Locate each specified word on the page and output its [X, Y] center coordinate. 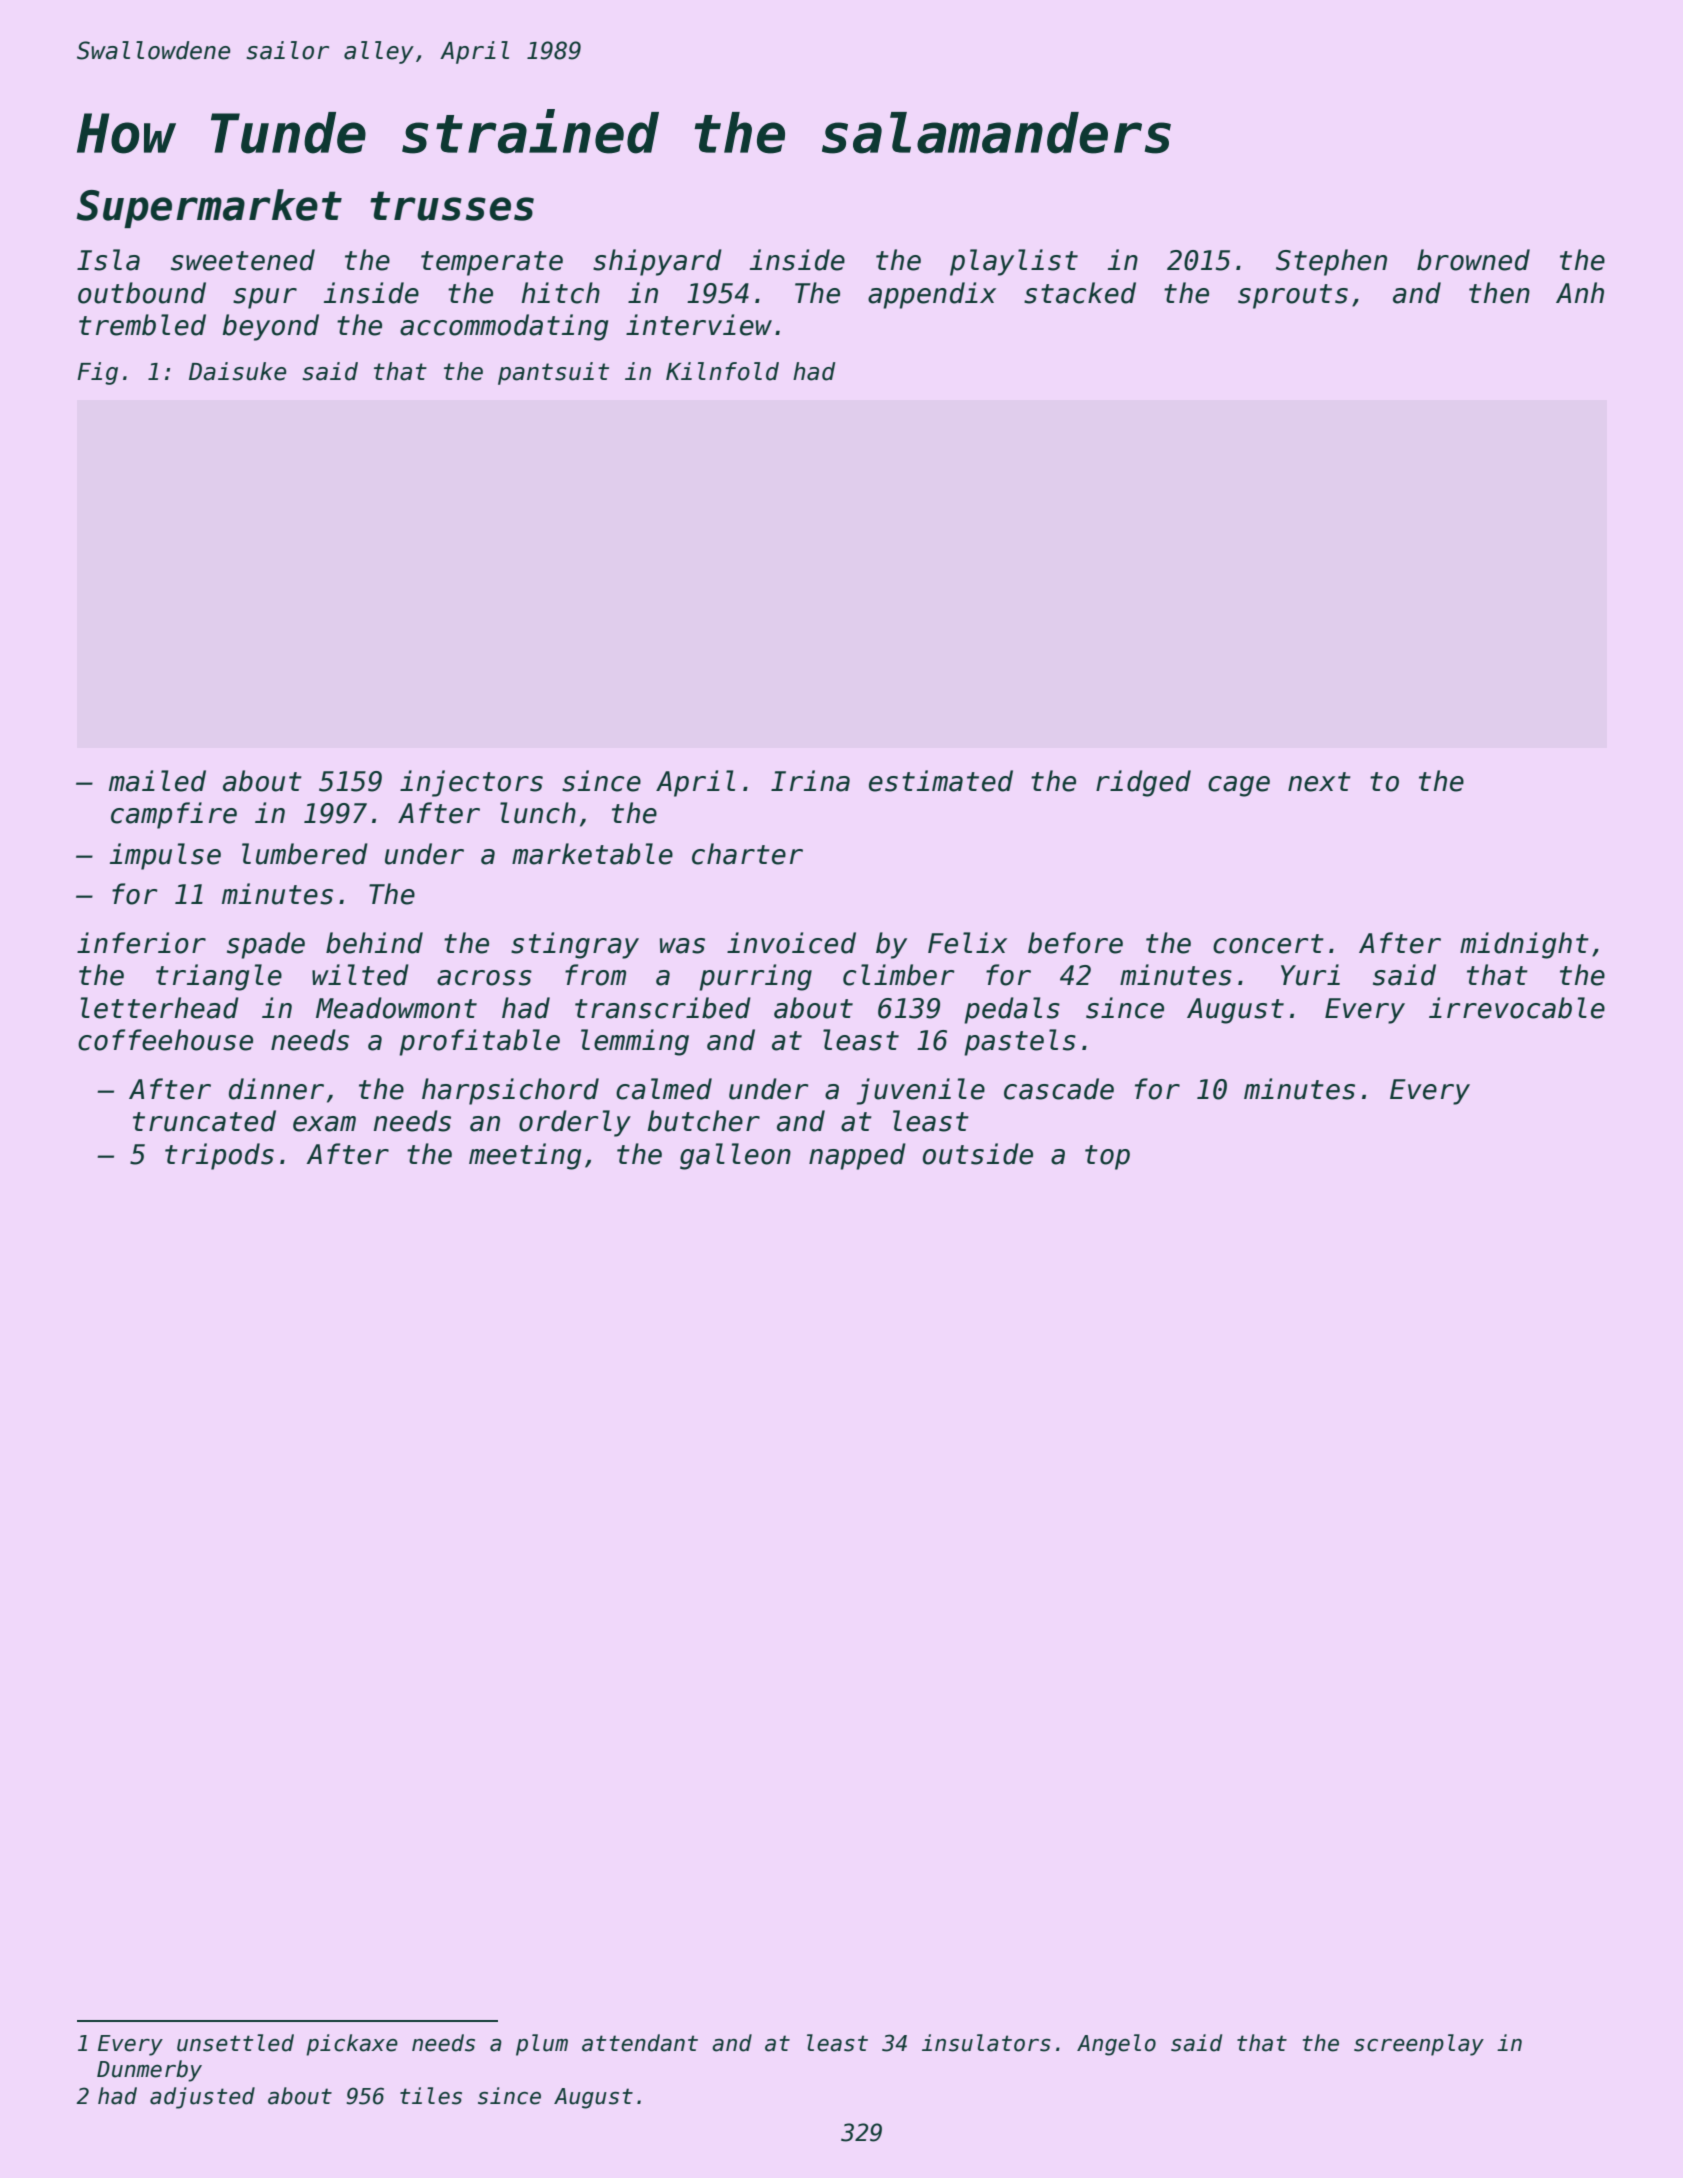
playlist [1014, 262]
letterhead [160, 1008]
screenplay [1419, 2045]
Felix [967, 943]
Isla [108, 260]
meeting [525, 1156]
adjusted [202, 2098]
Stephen [1331, 262]
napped [857, 1156]
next [1319, 782]
